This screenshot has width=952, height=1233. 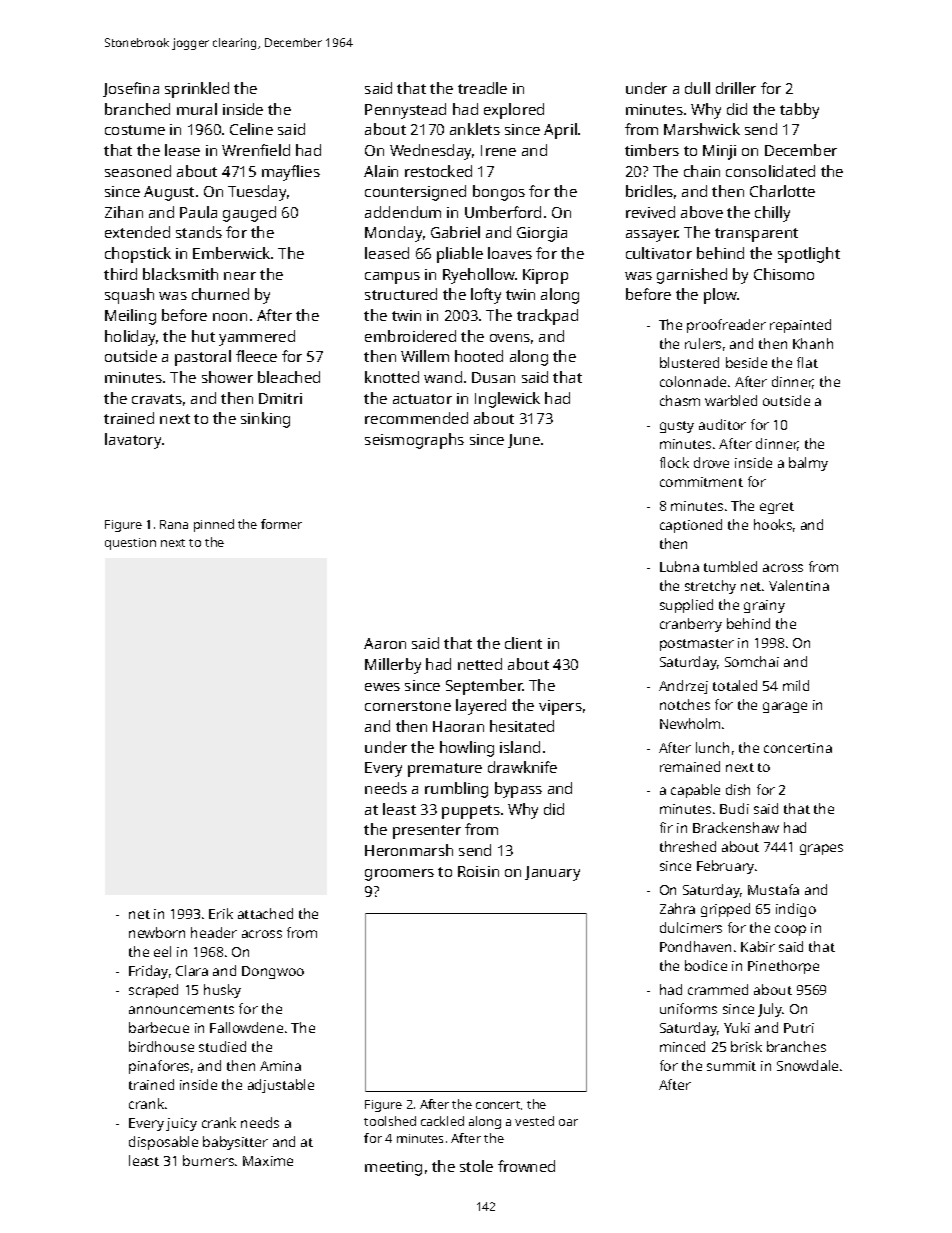 What do you see at coordinates (414, 441) in the screenshot?
I see `seismographs` at bounding box center [414, 441].
